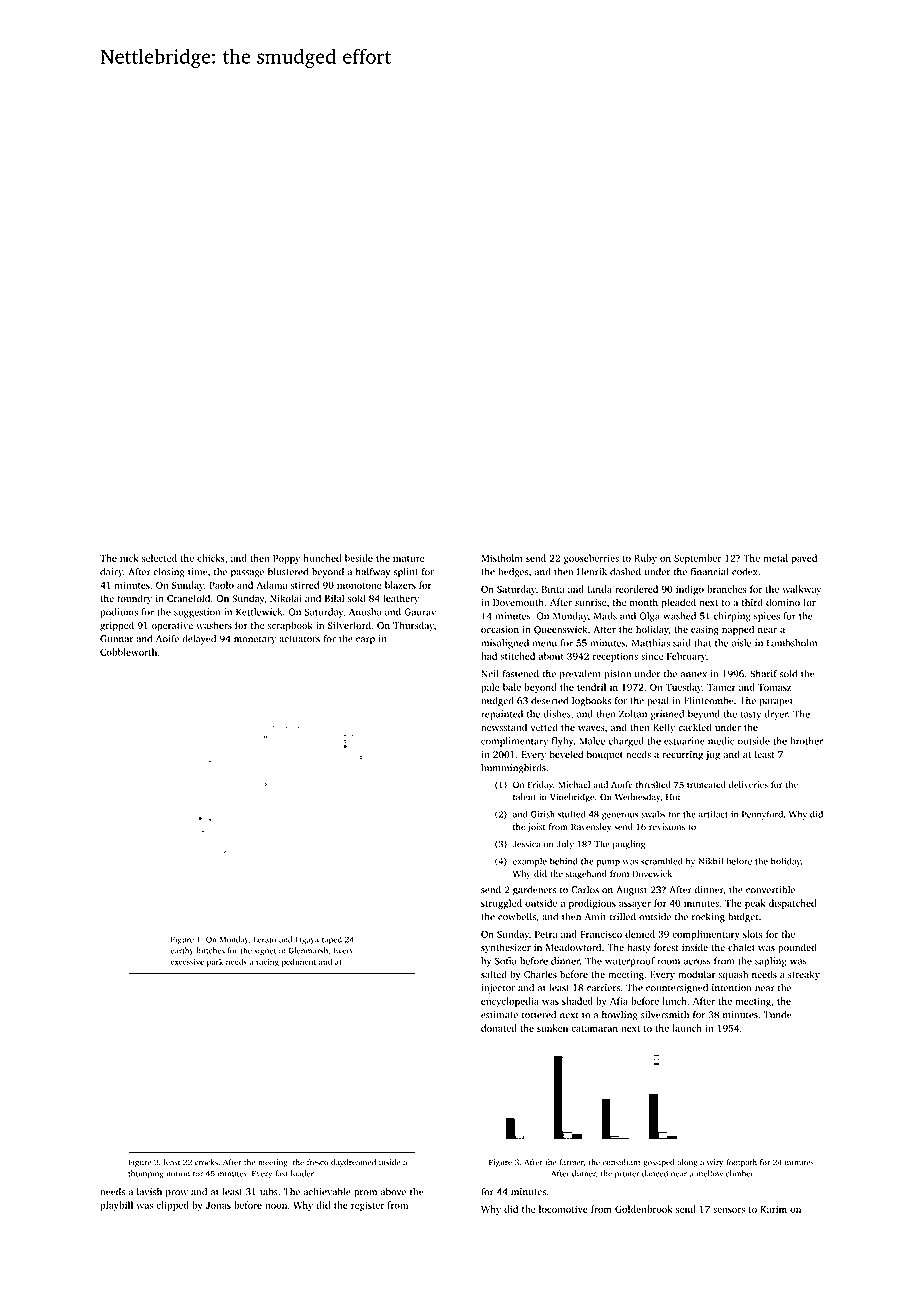 The height and width of the page is (1308, 924). Describe the element at coordinates (715, 1163) in the page. I see `wiry` at that location.
